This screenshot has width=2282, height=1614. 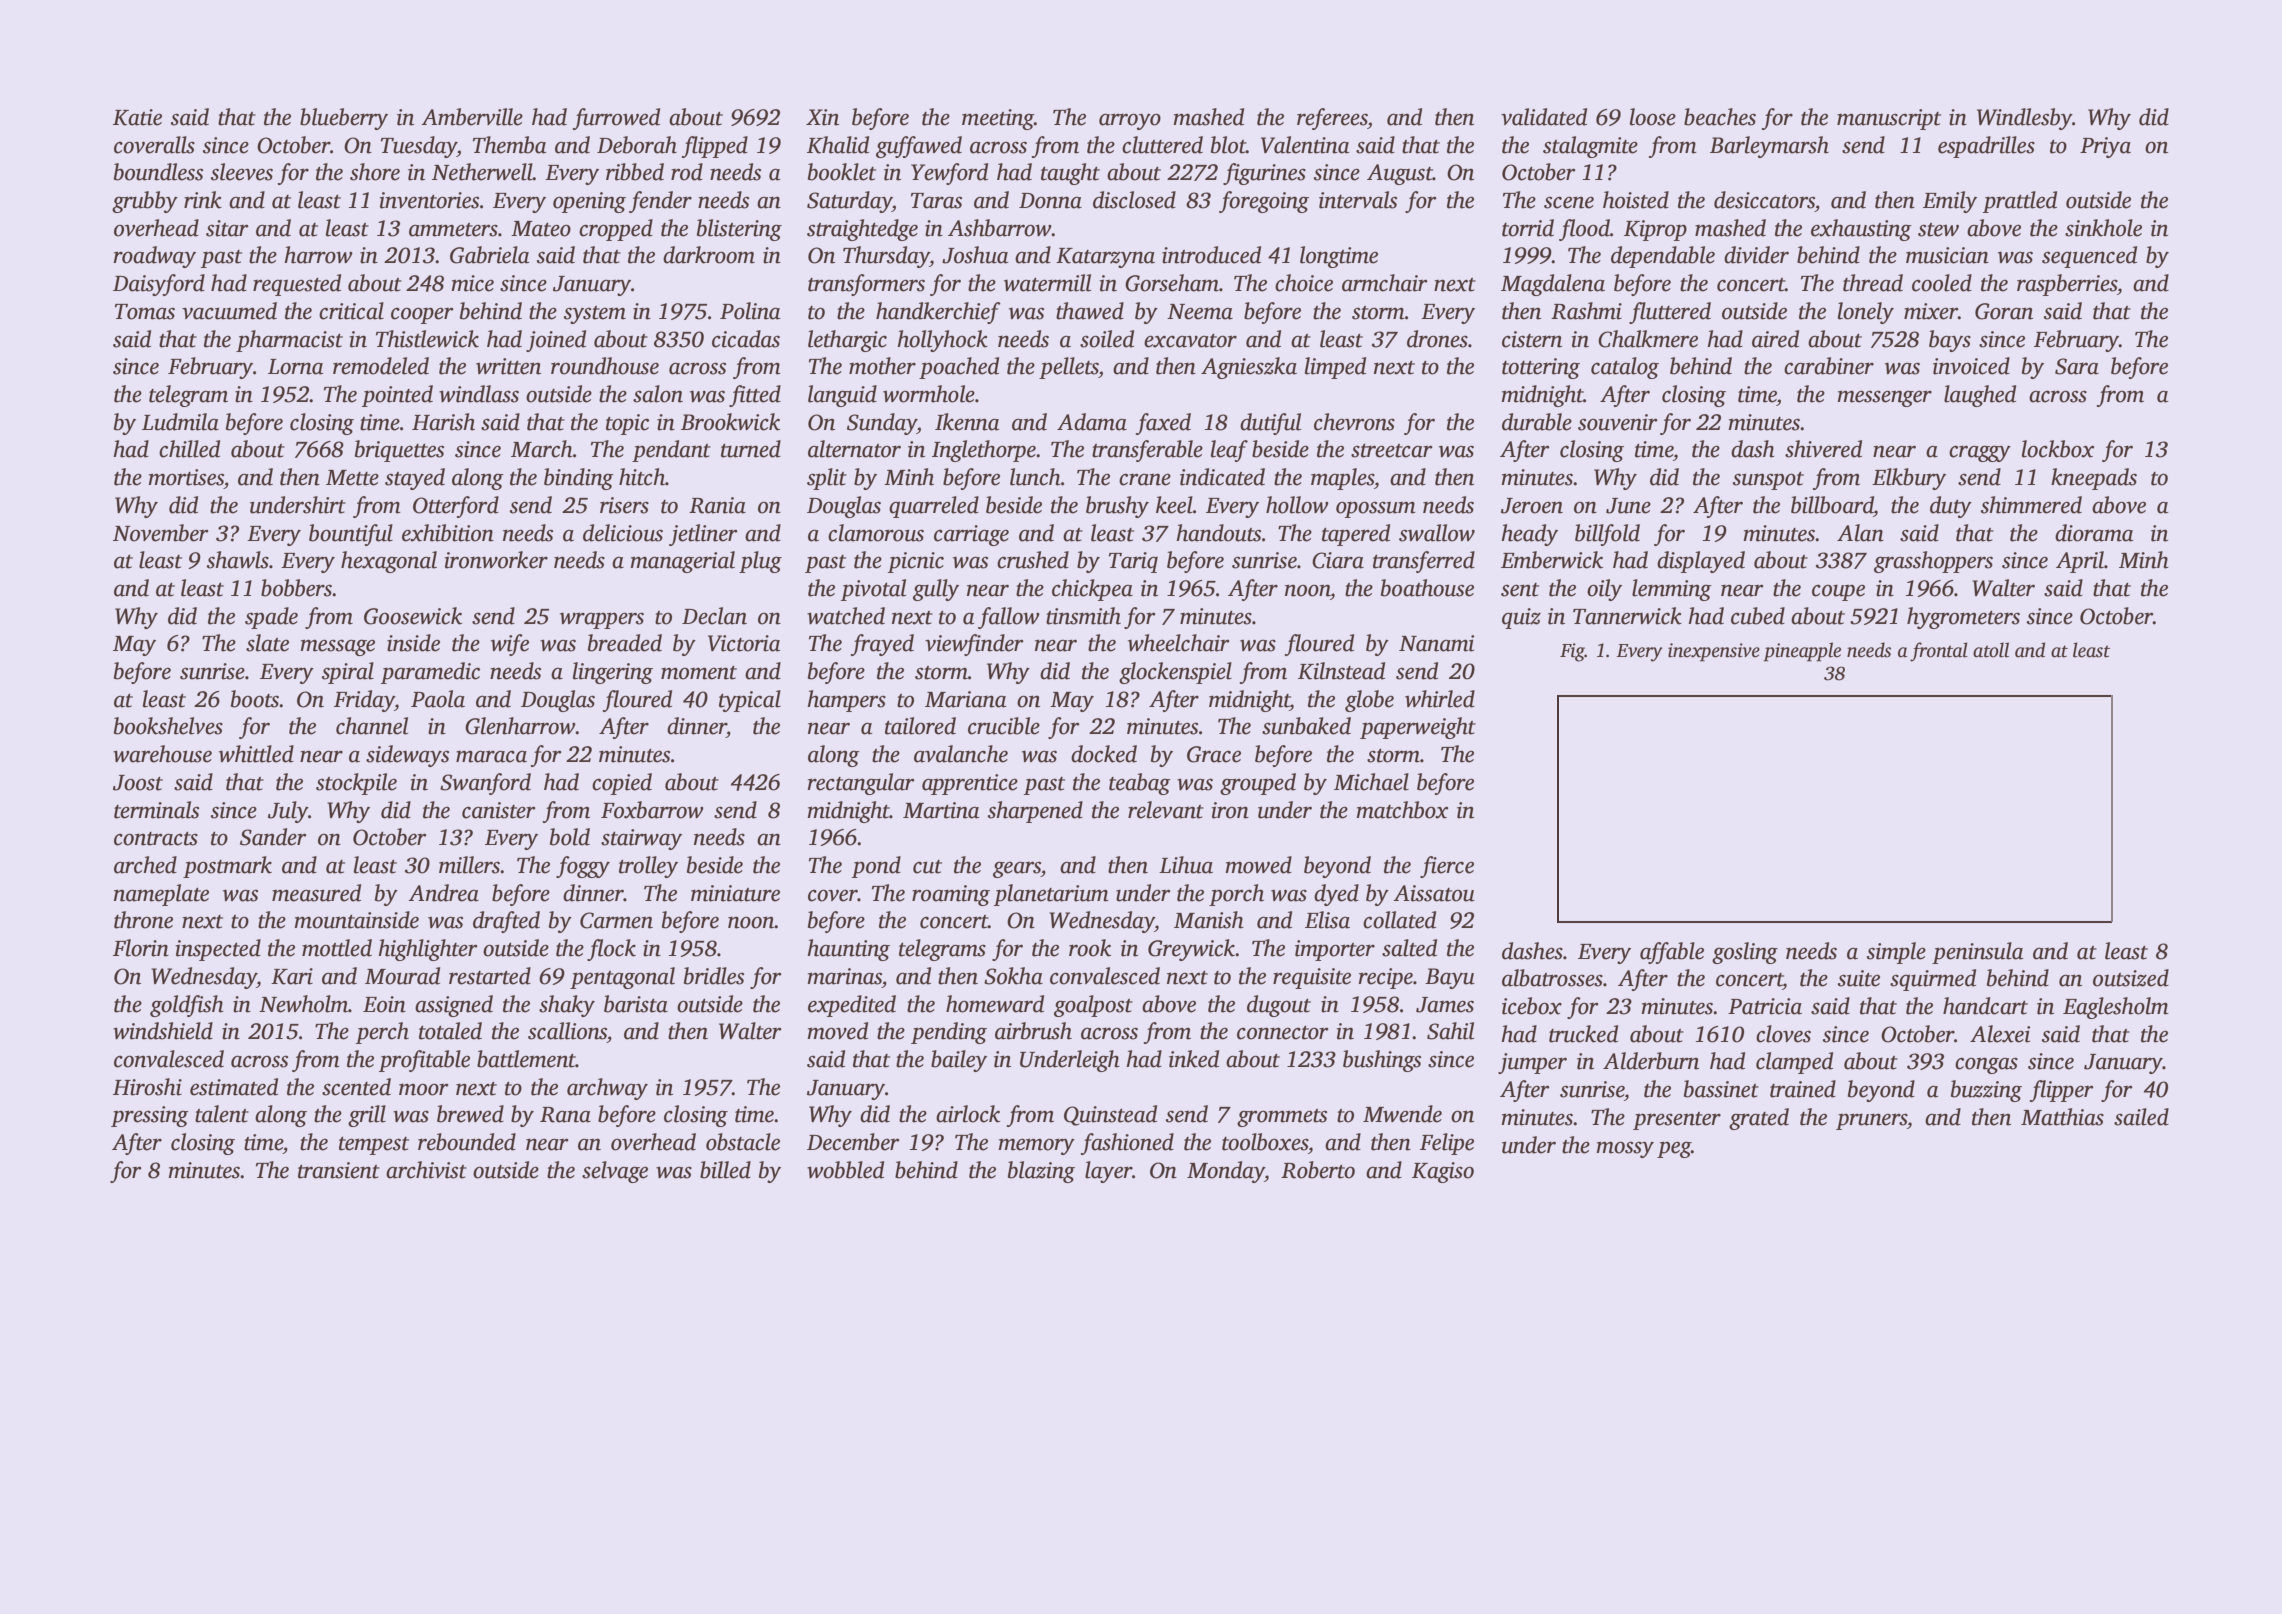 I want to click on Neema, so click(x=1200, y=312).
